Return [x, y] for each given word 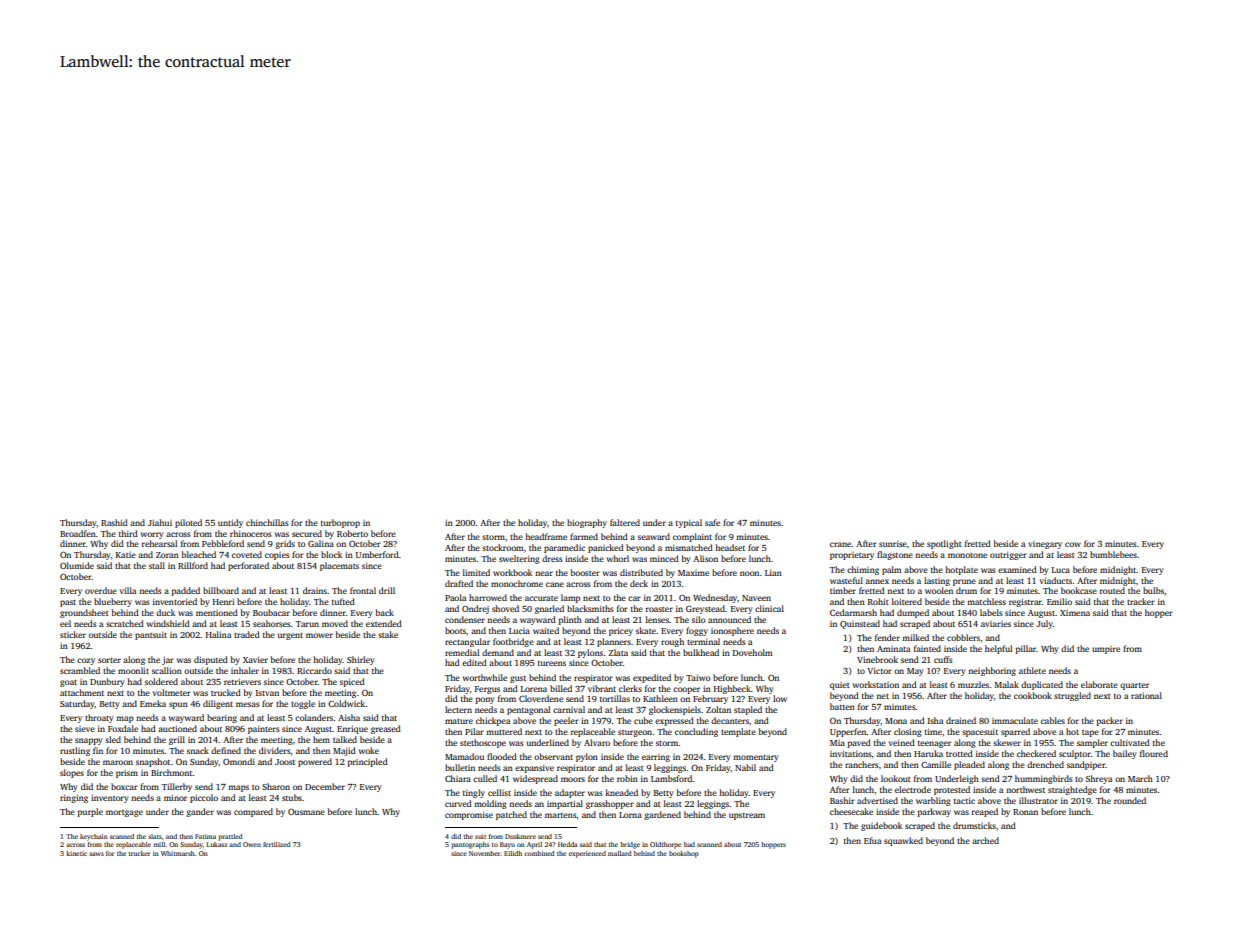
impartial [565, 804]
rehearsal [159, 543]
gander [200, 812]
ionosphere [732, 631]
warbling [933, 801]
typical [689, 523]
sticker [73, 634]
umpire [1106, 650]
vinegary [1045, 545]
